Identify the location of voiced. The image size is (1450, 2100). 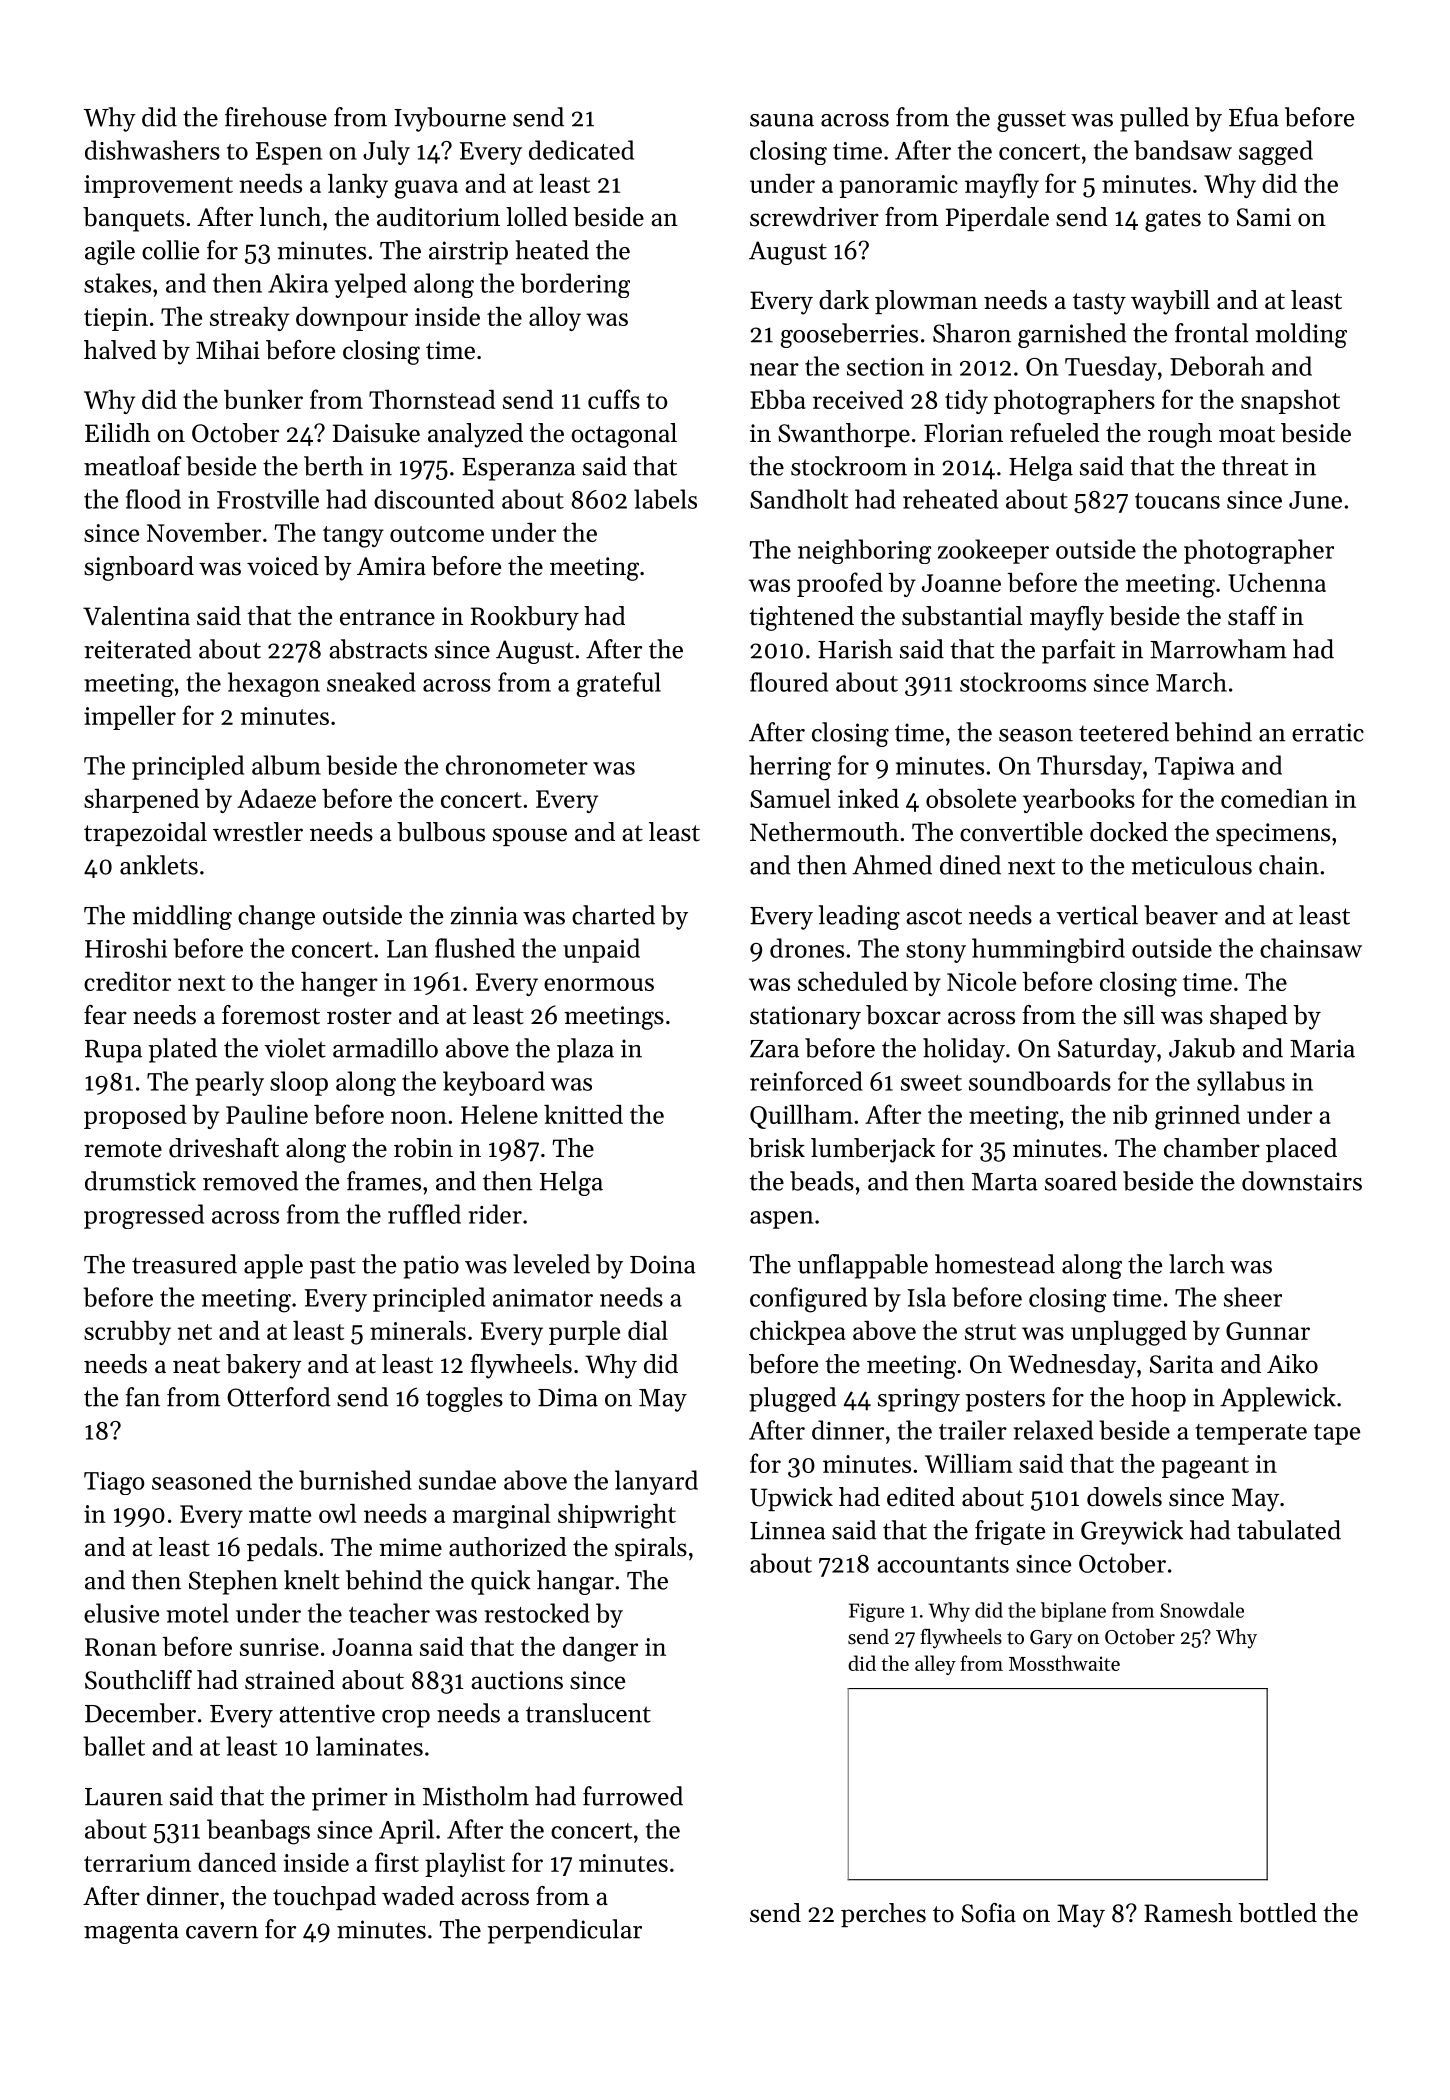
(283, 566).
